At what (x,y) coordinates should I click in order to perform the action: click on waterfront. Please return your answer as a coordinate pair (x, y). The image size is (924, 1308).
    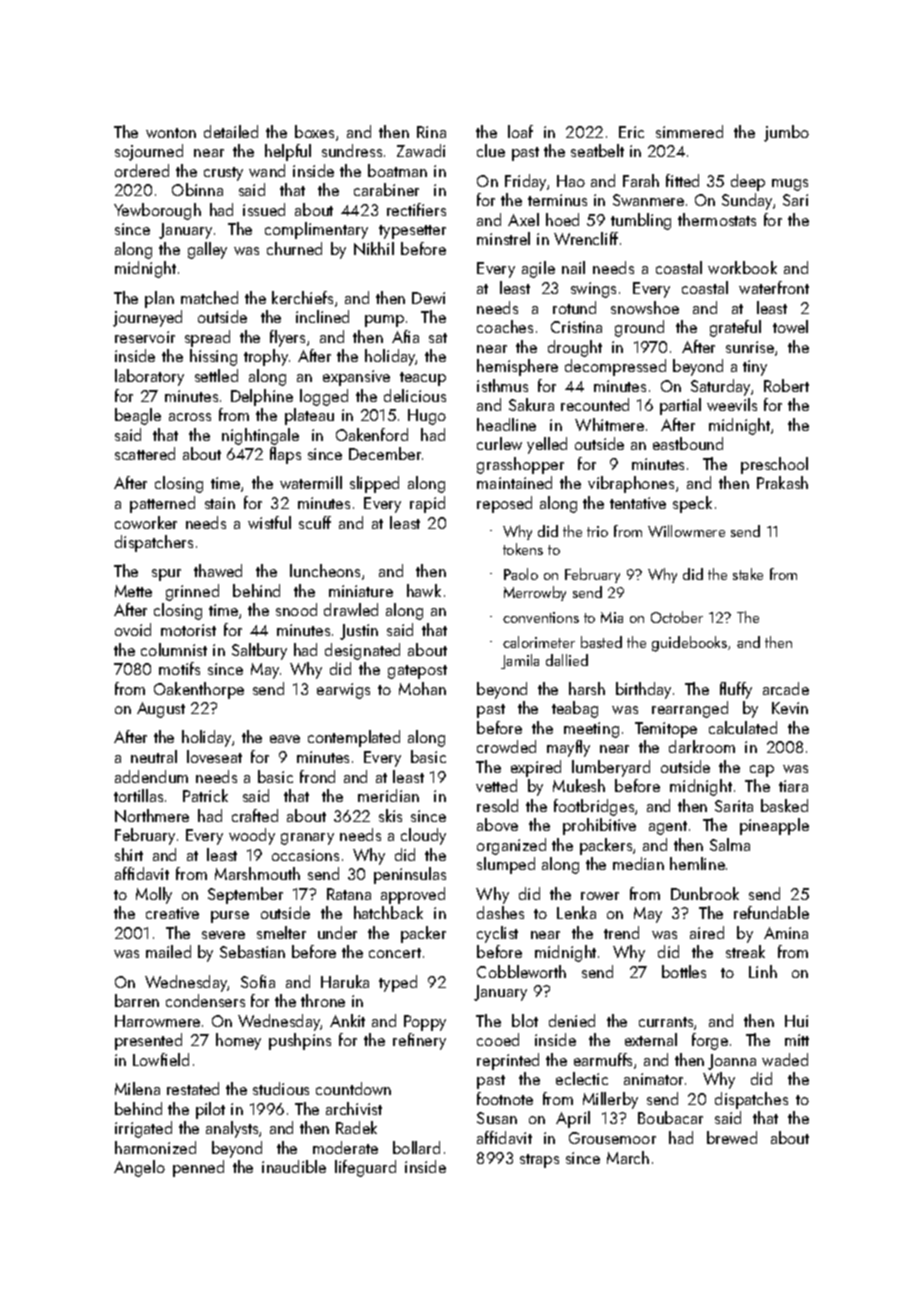
    Looking at the image, I should click on (774, 287).
